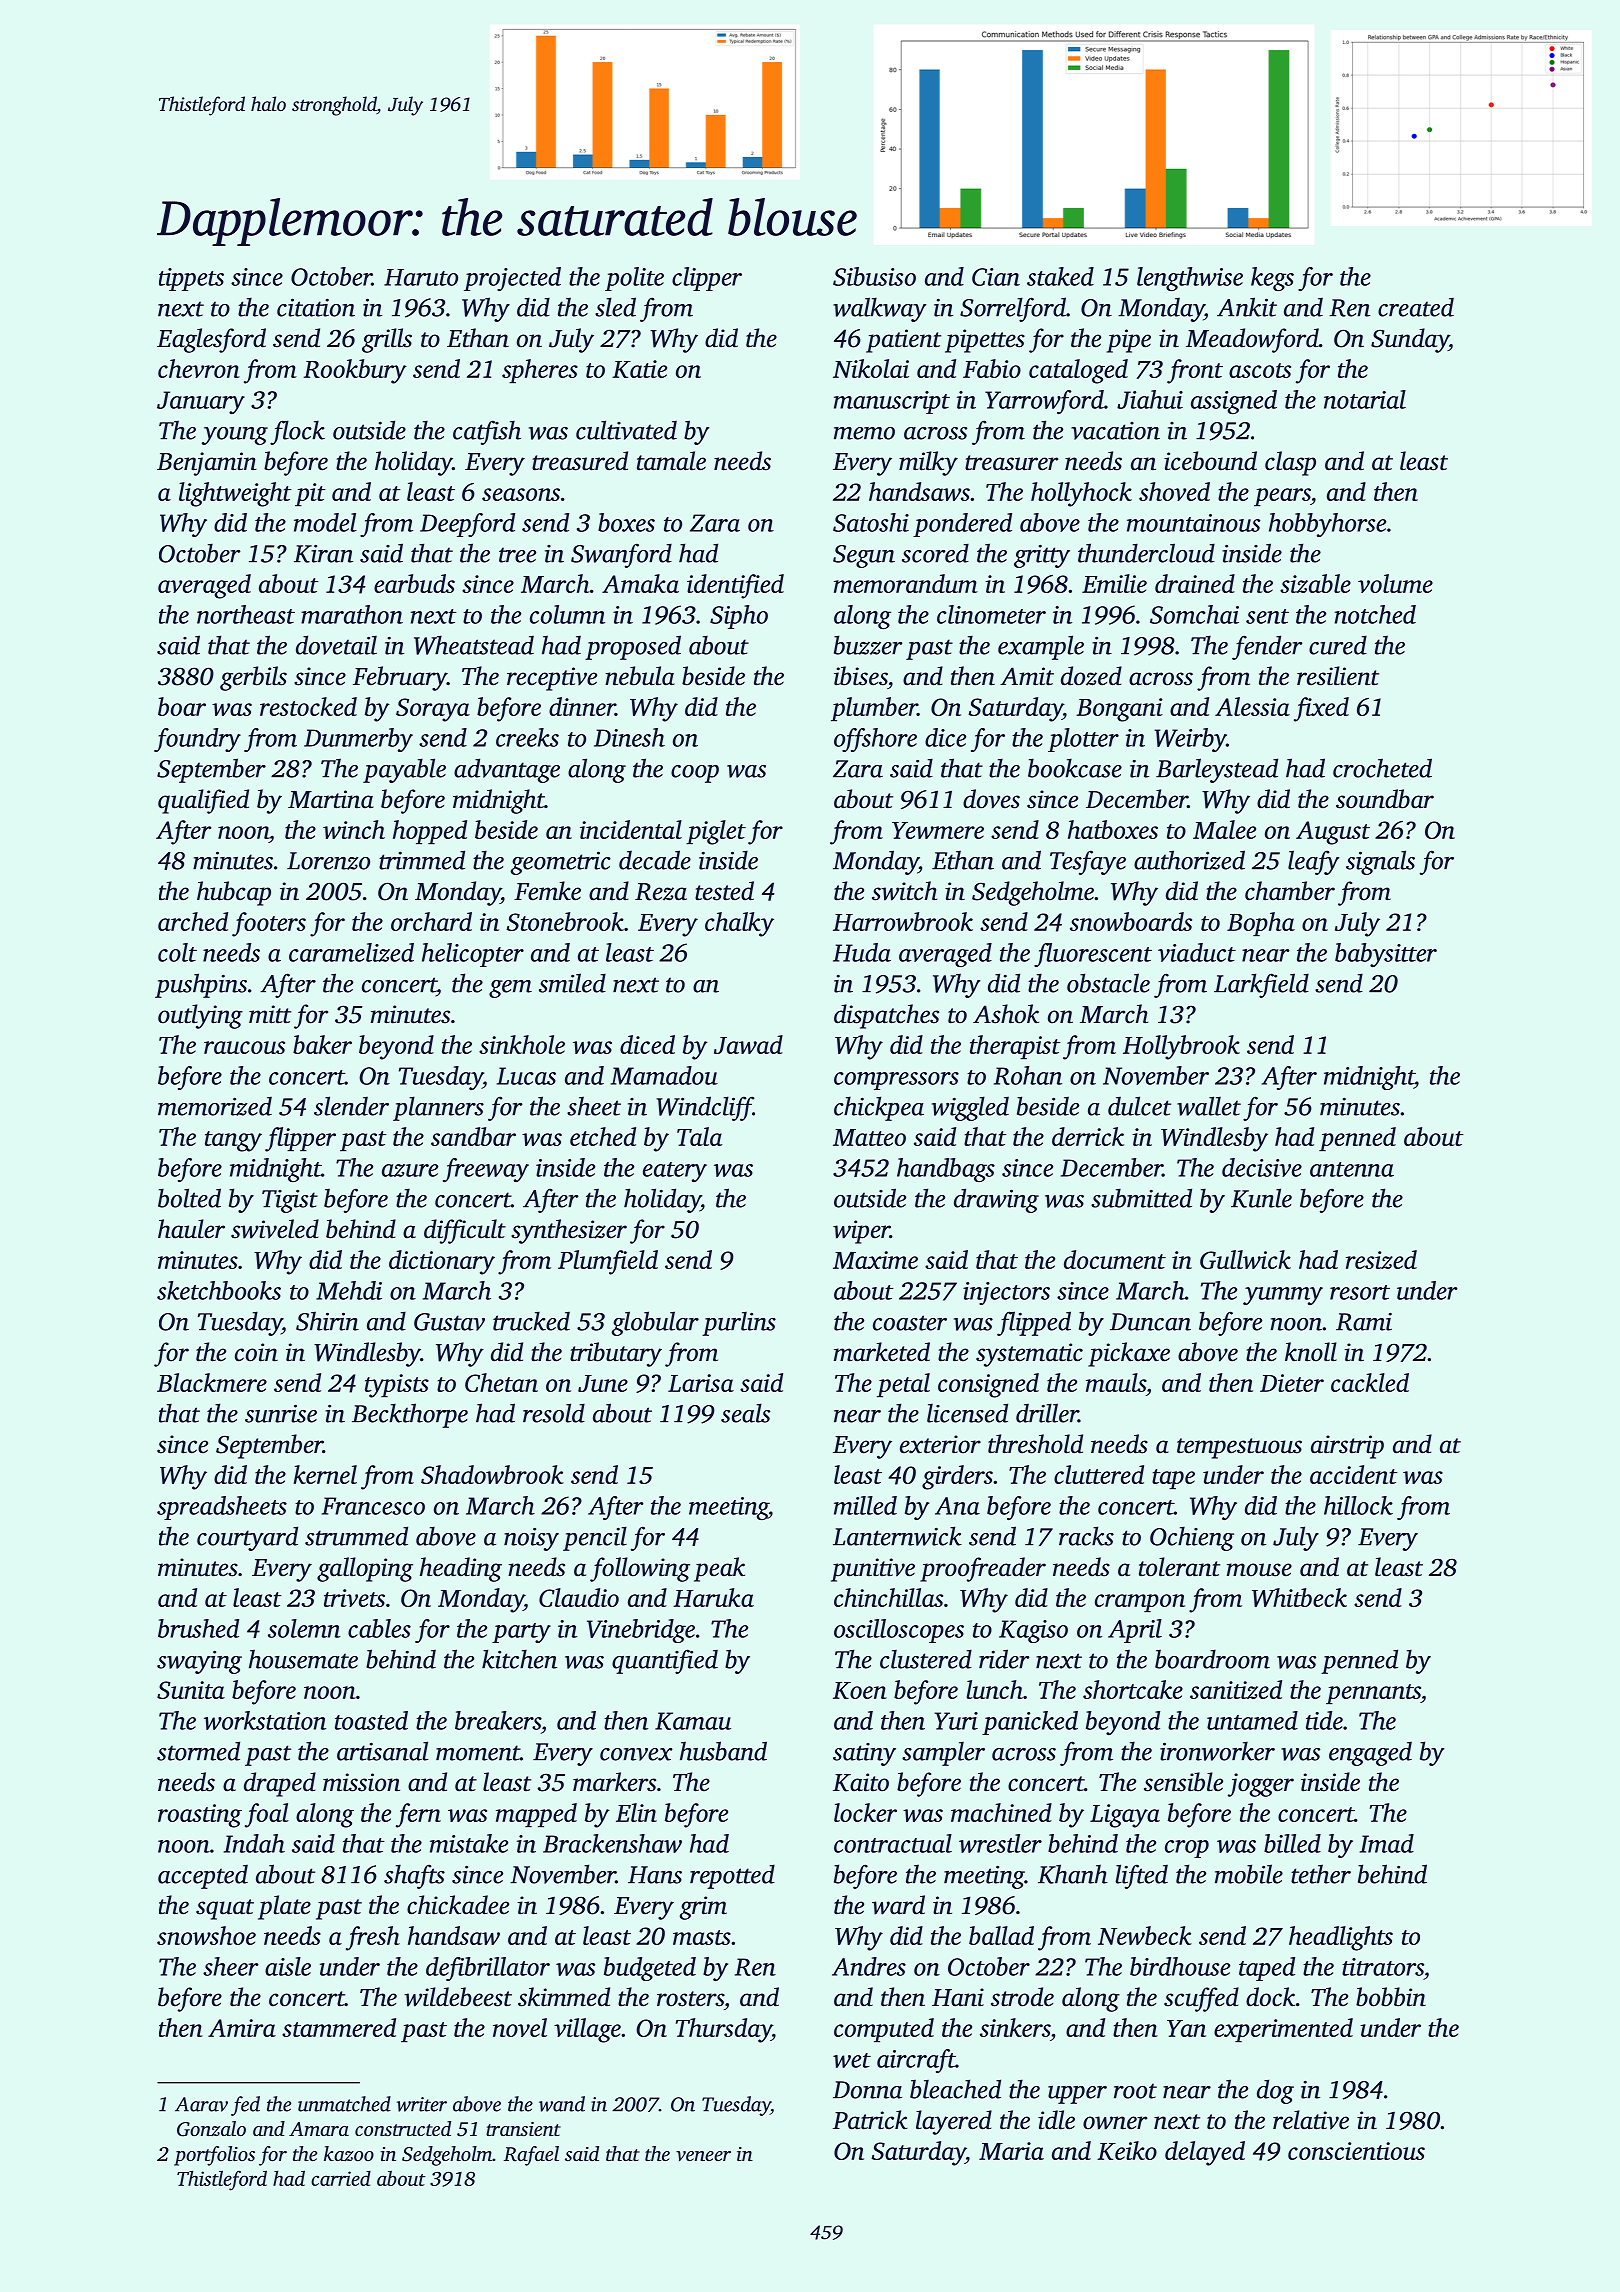 This image has width=1620, height=2292. Describe the element at coordinates (1247, 307) in the image. I see `Ankit` at that location.
